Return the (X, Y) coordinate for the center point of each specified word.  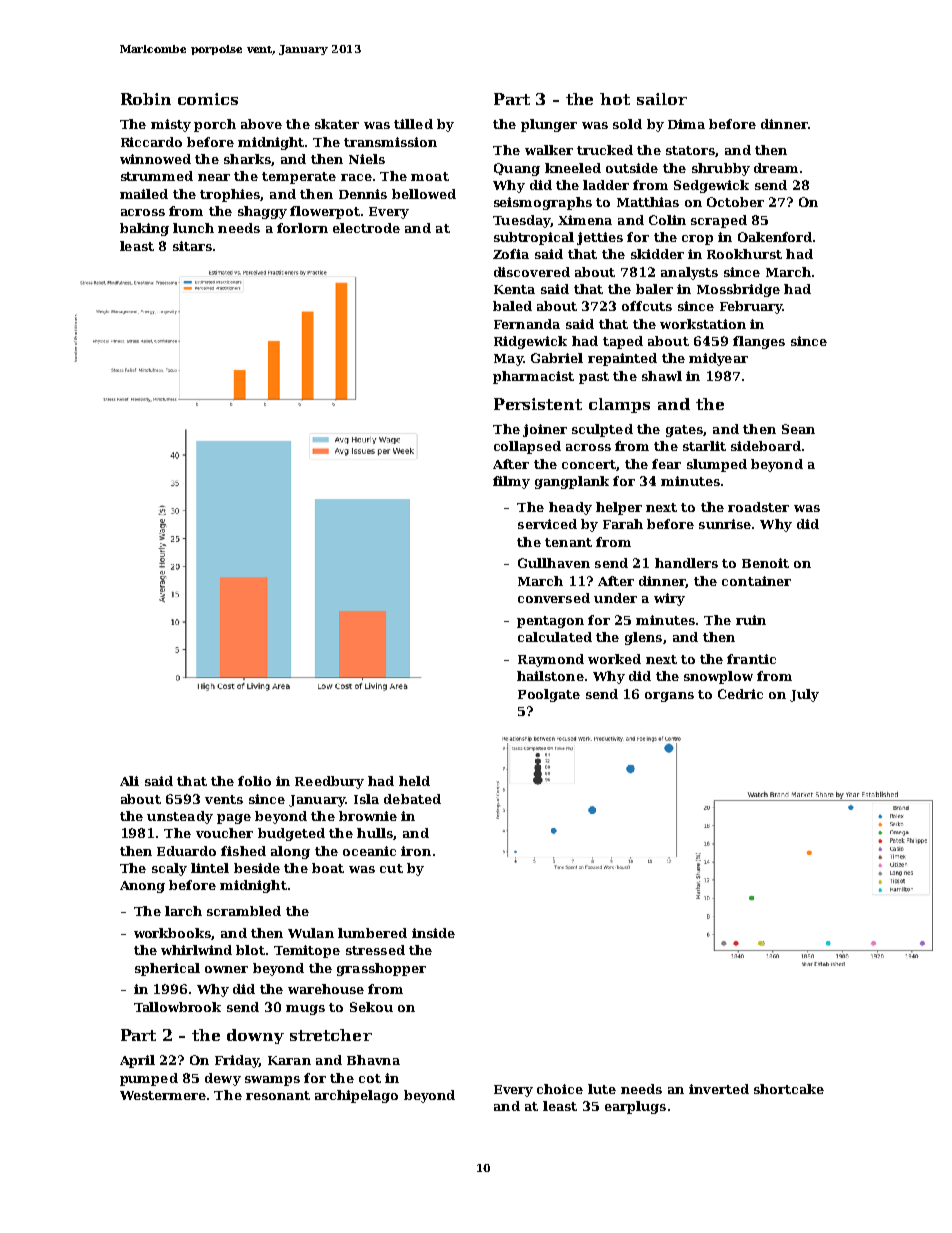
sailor (662, 99)
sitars (192, 246)
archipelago (356, 1096)
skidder (657, 254)
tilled (413, 124)
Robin (146, 99)
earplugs (635, 1107)
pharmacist (533, 377)
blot (250, 950)
